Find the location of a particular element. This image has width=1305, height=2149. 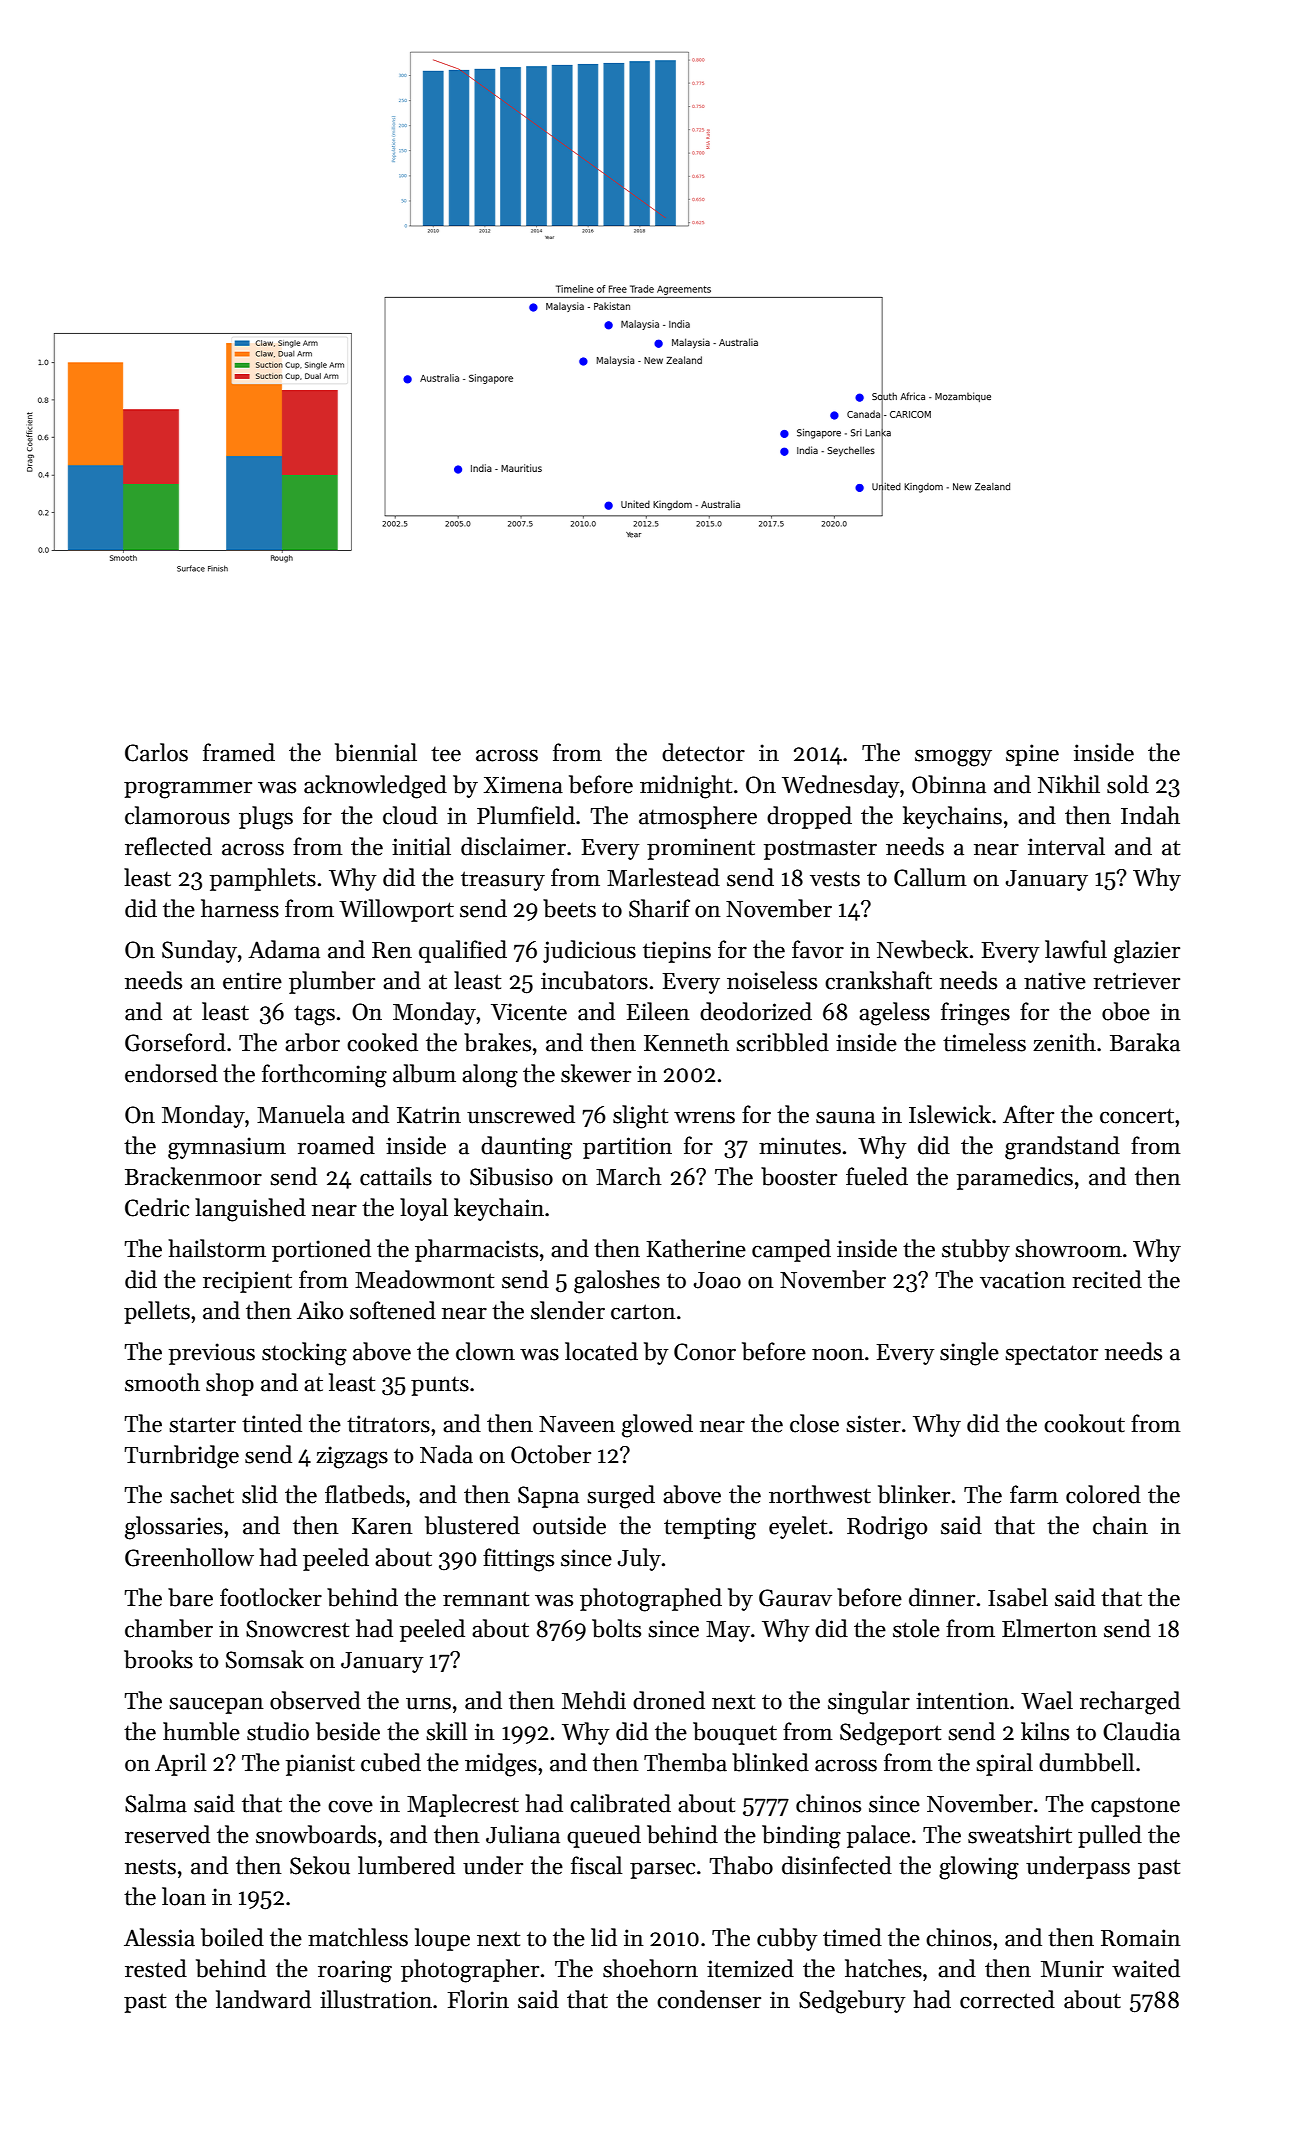

rested is located at coordinates (156, 1968).
